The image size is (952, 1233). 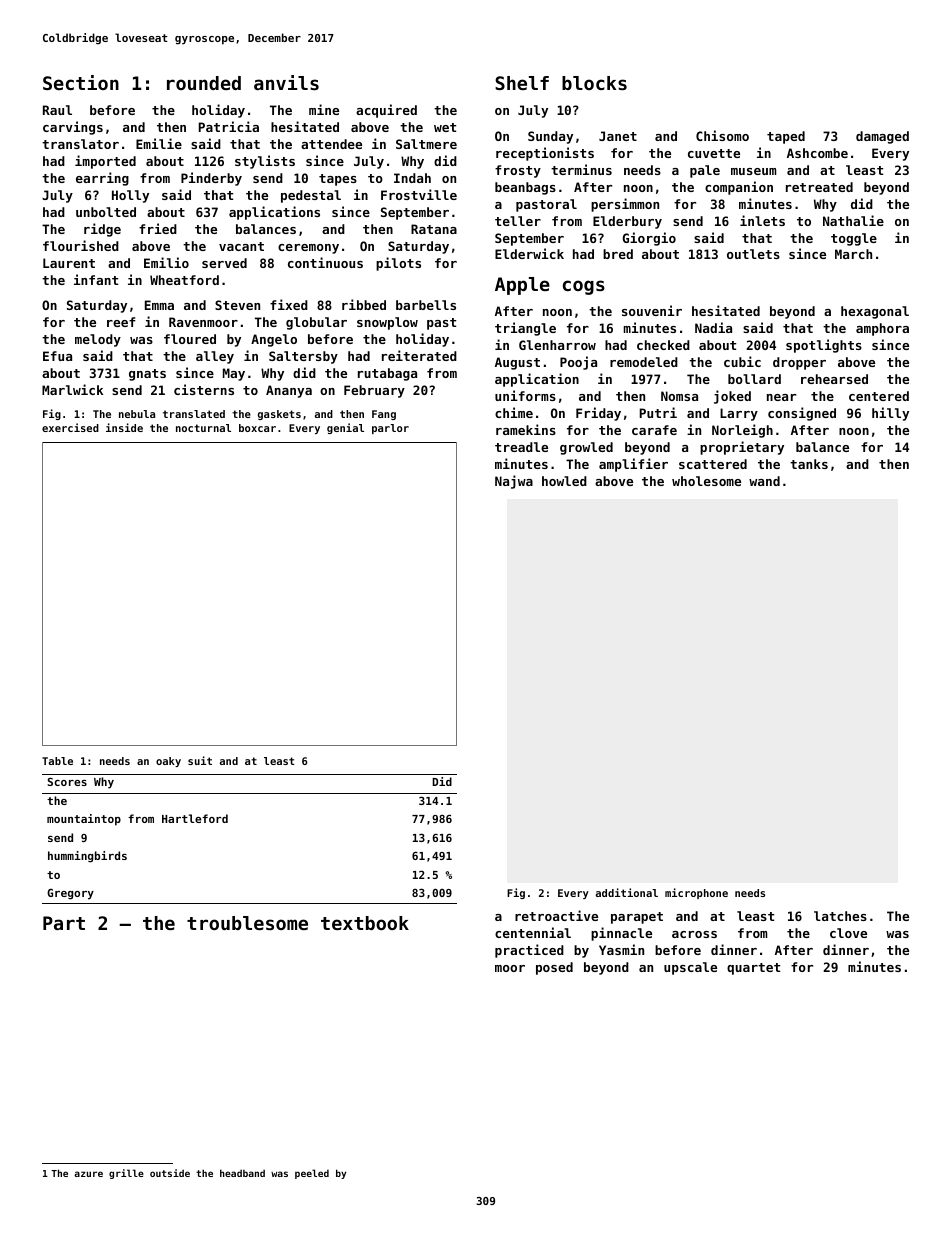 What do you see at coordinates (286, 82) in the document?
I see `anvils` at bounding box center [286, 82].
